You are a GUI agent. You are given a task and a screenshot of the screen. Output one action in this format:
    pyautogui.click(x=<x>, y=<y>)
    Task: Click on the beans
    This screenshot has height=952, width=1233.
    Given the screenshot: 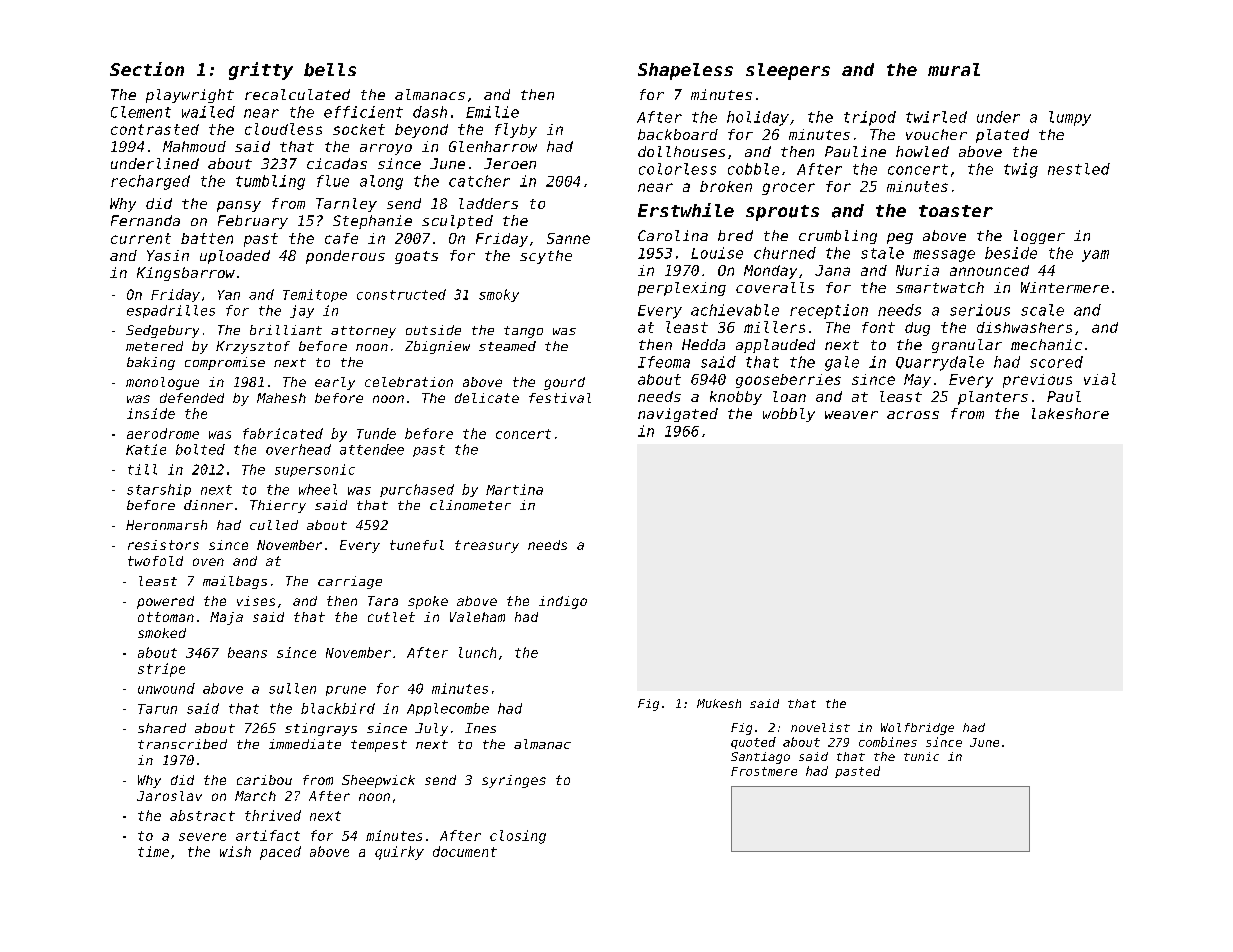 What is the action you would take?
    pyautogui.click(x=247, y=652)
